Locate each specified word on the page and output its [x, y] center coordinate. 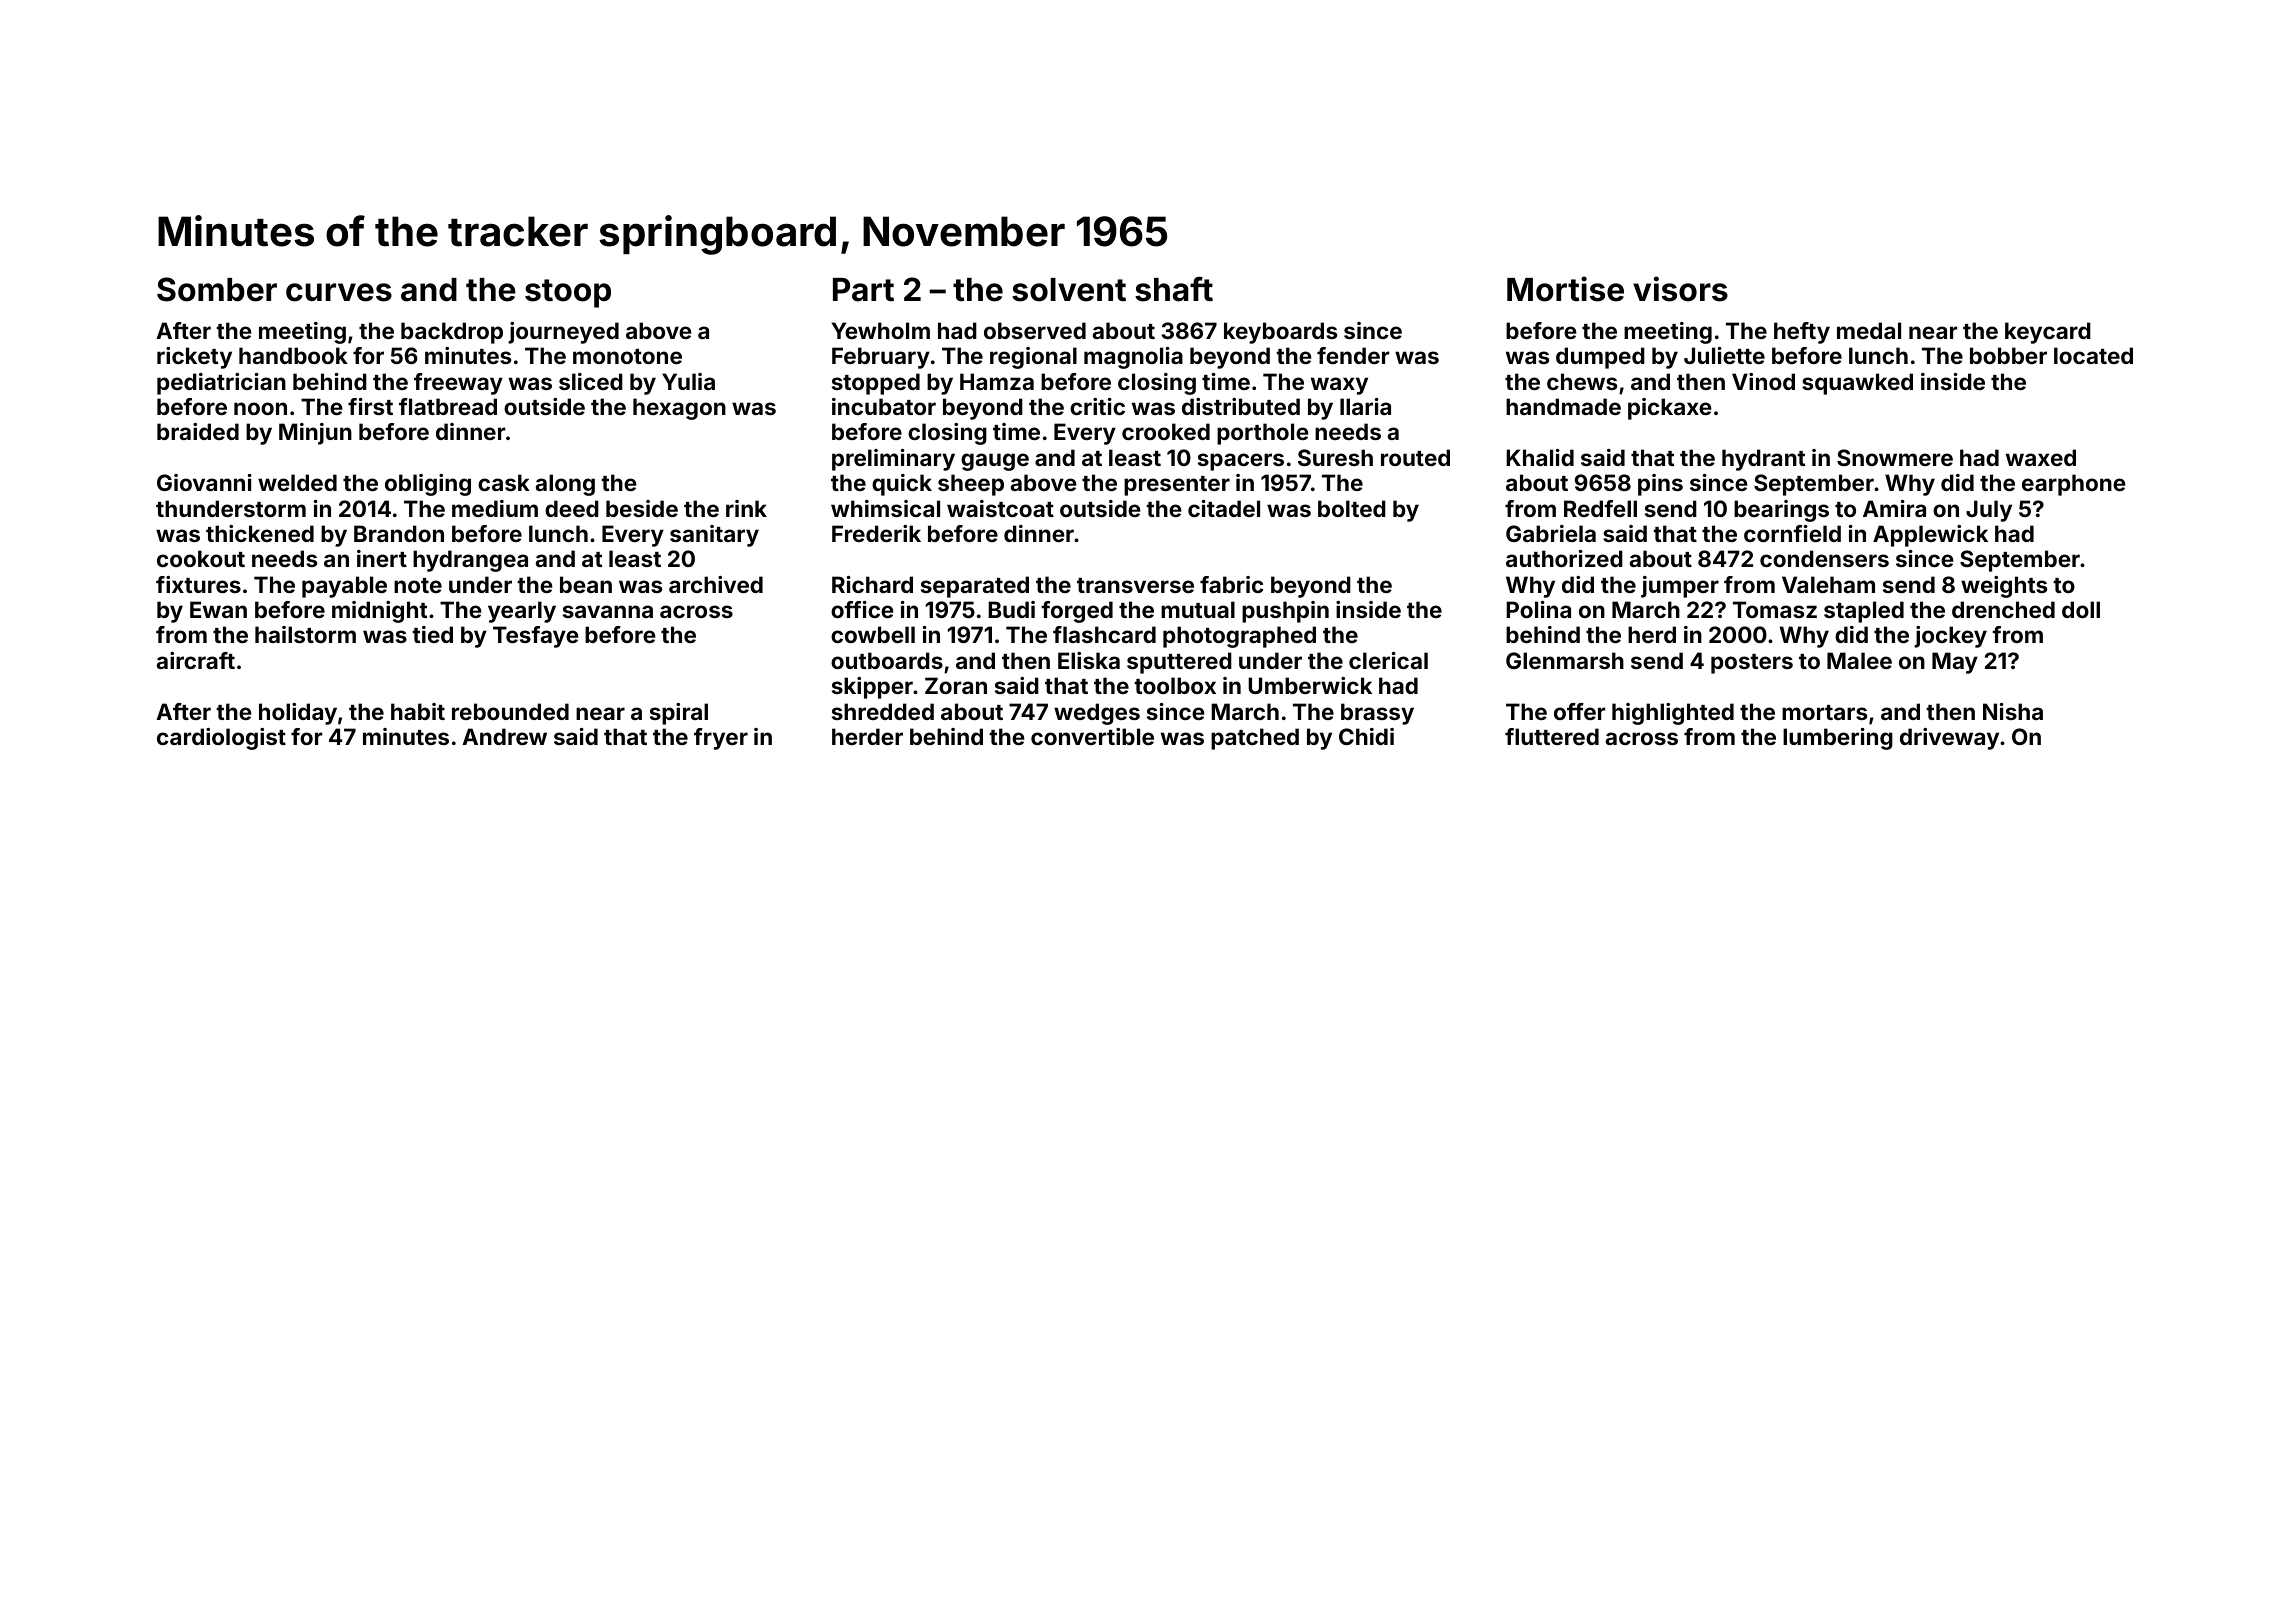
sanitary [714, 536]
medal [1869, 330]
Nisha [2013, 711]
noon [260, 408]
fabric [1231, 584]
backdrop [452, 333]
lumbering [1838, 739]
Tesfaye [536, 637]
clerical [1388, 660]
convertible [1092, 736]
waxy [1339, 386]
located [2093, 355]
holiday [298, 714]
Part [863, 290]
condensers [1824, 558]
